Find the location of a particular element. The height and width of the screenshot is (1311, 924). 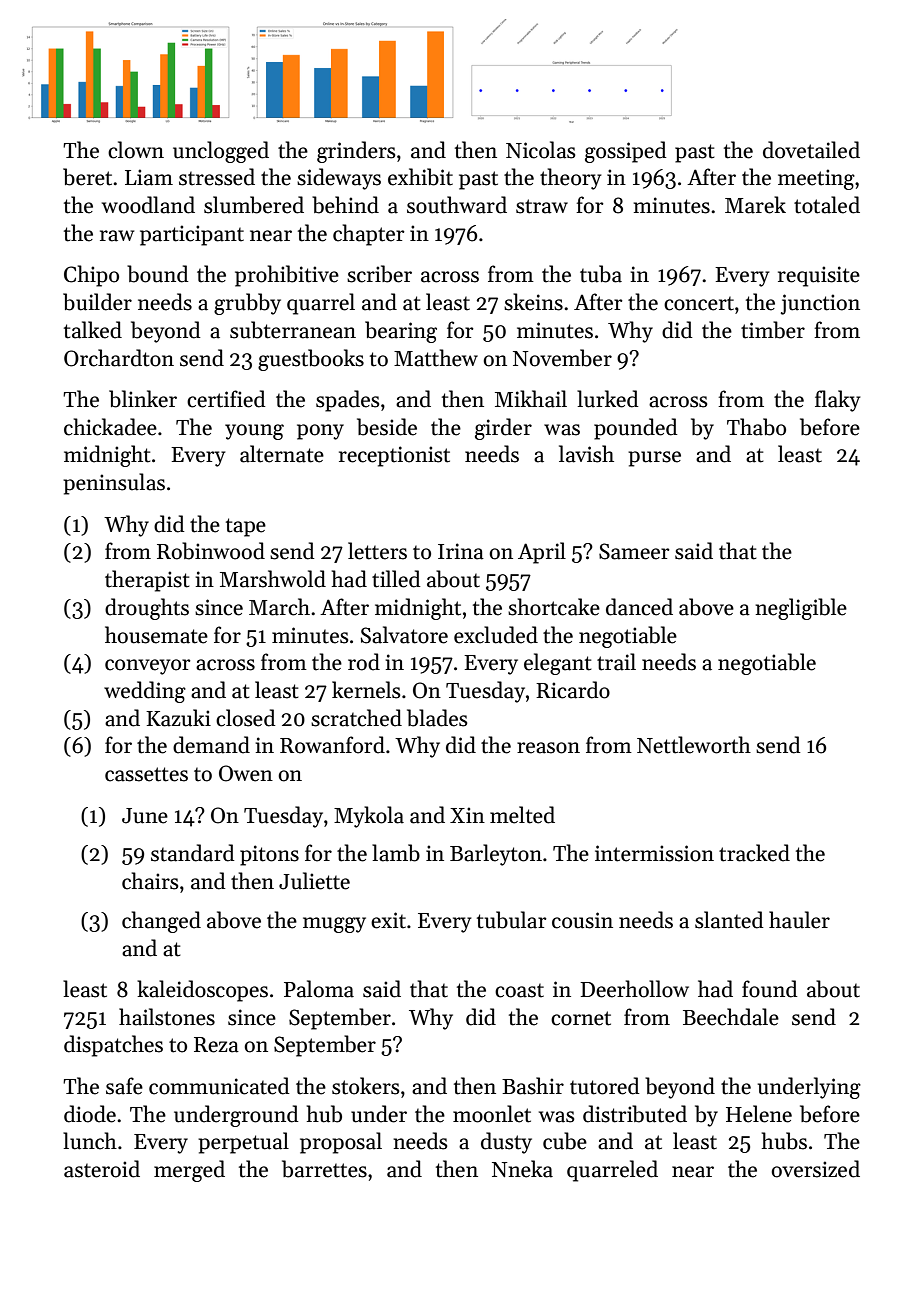

Beechdale is located at coordinates (731, 1017).
